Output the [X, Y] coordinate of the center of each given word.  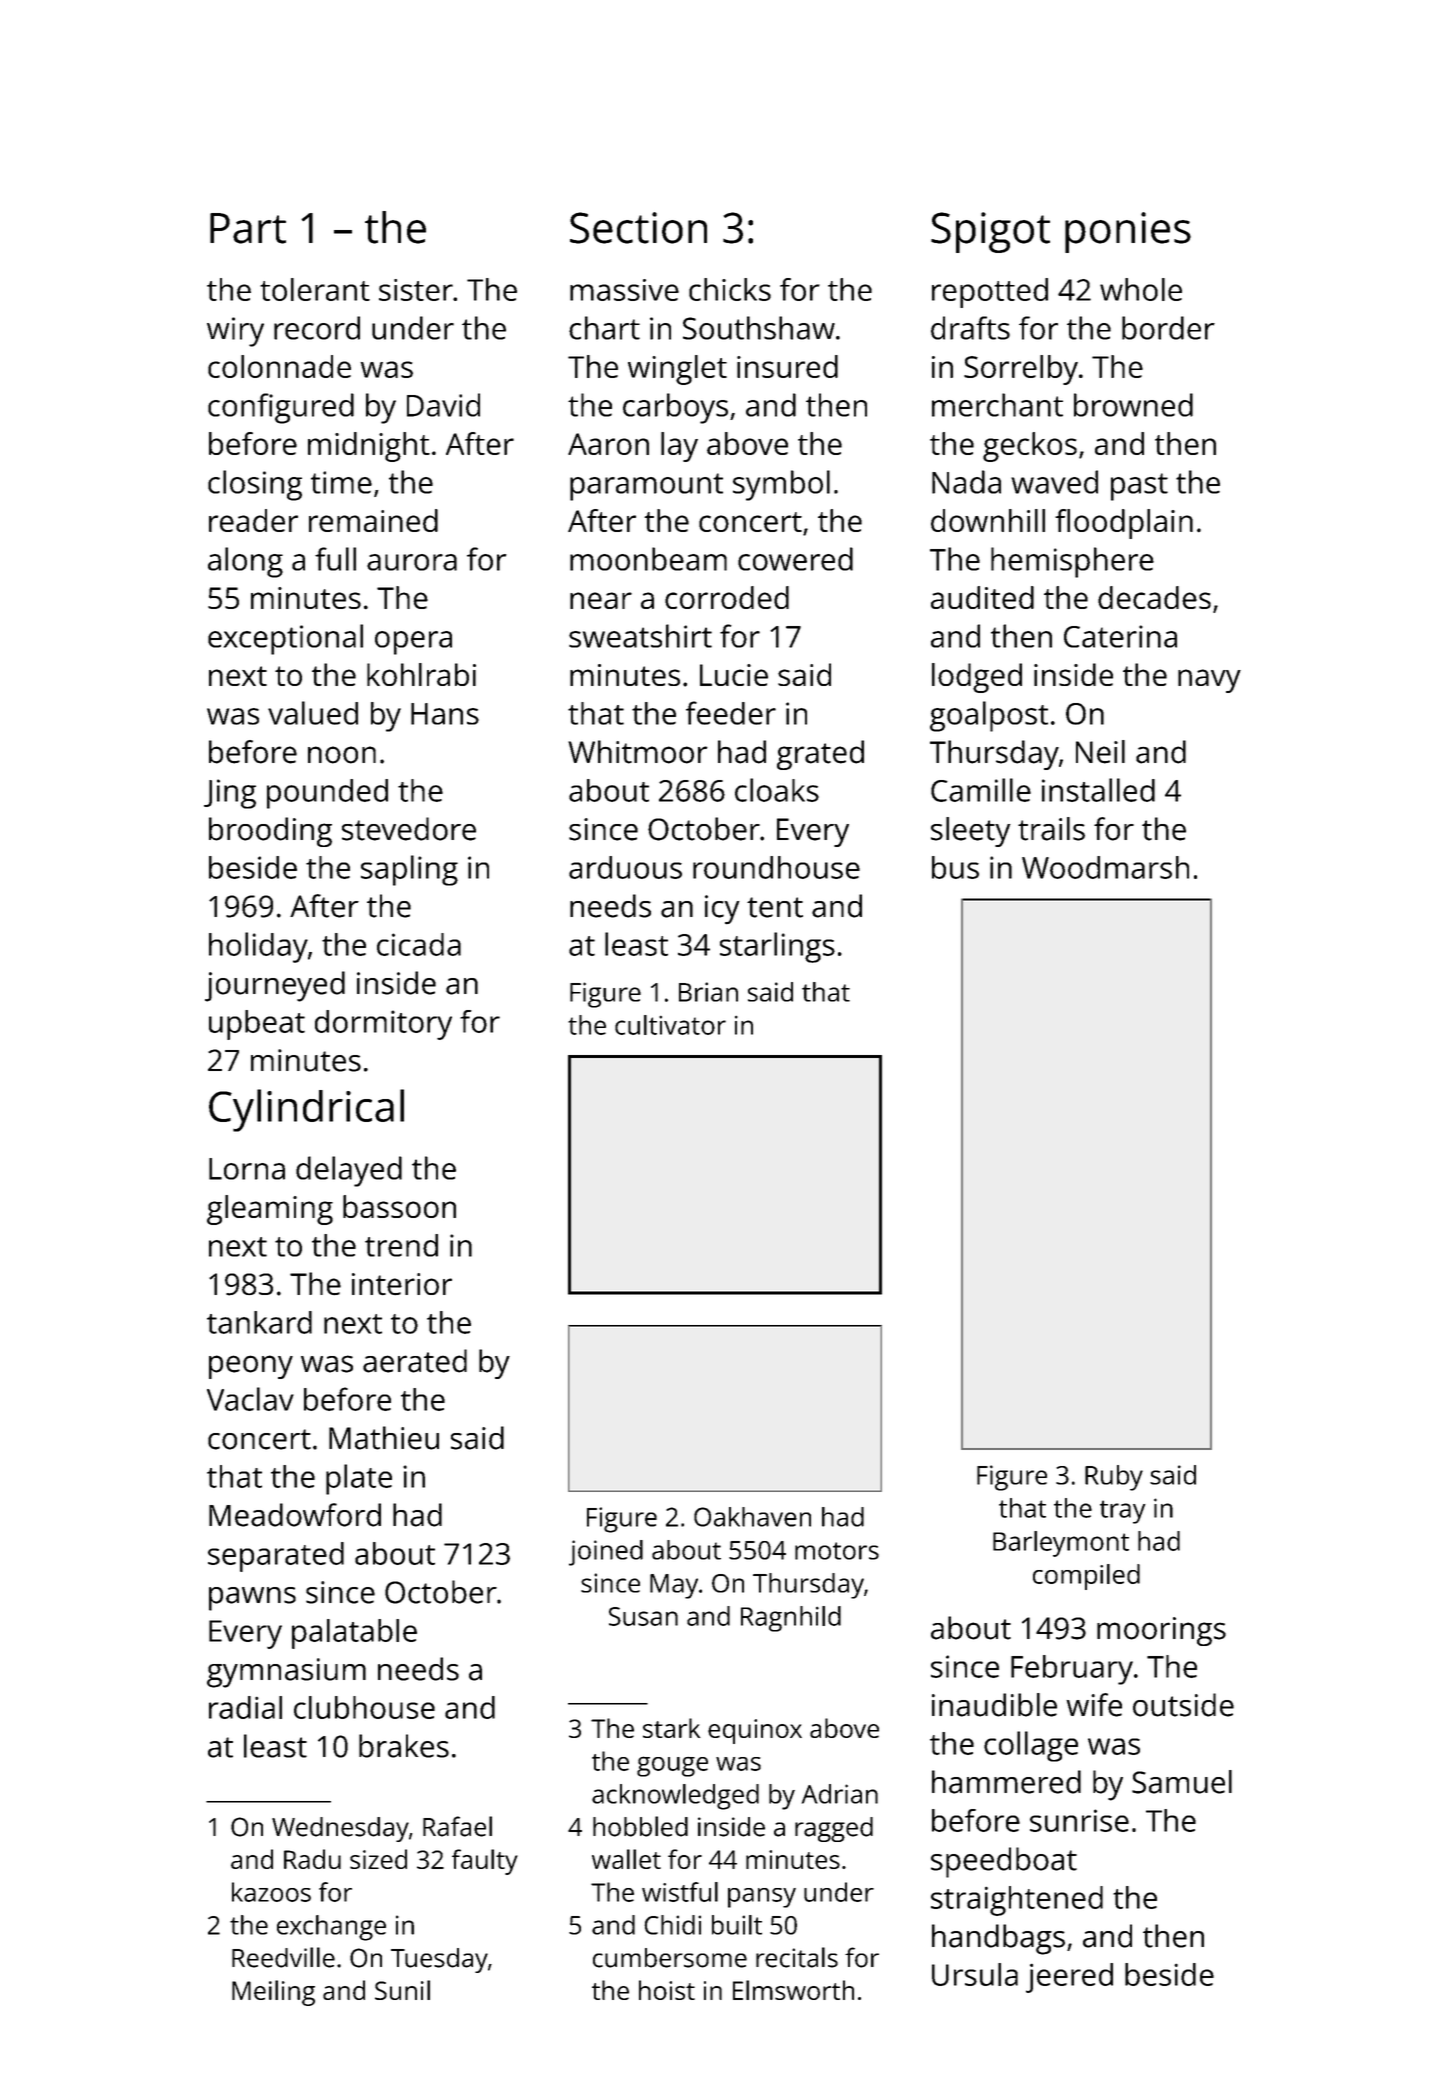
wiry [235, 332]
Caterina [1120, 636]
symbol [781, 485]
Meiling [273, 1993]
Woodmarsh [1105, 867]
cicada [419, 944]
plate [359, 1479]
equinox [755, 1731]
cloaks [777, 790]
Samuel [1182, 1782]
